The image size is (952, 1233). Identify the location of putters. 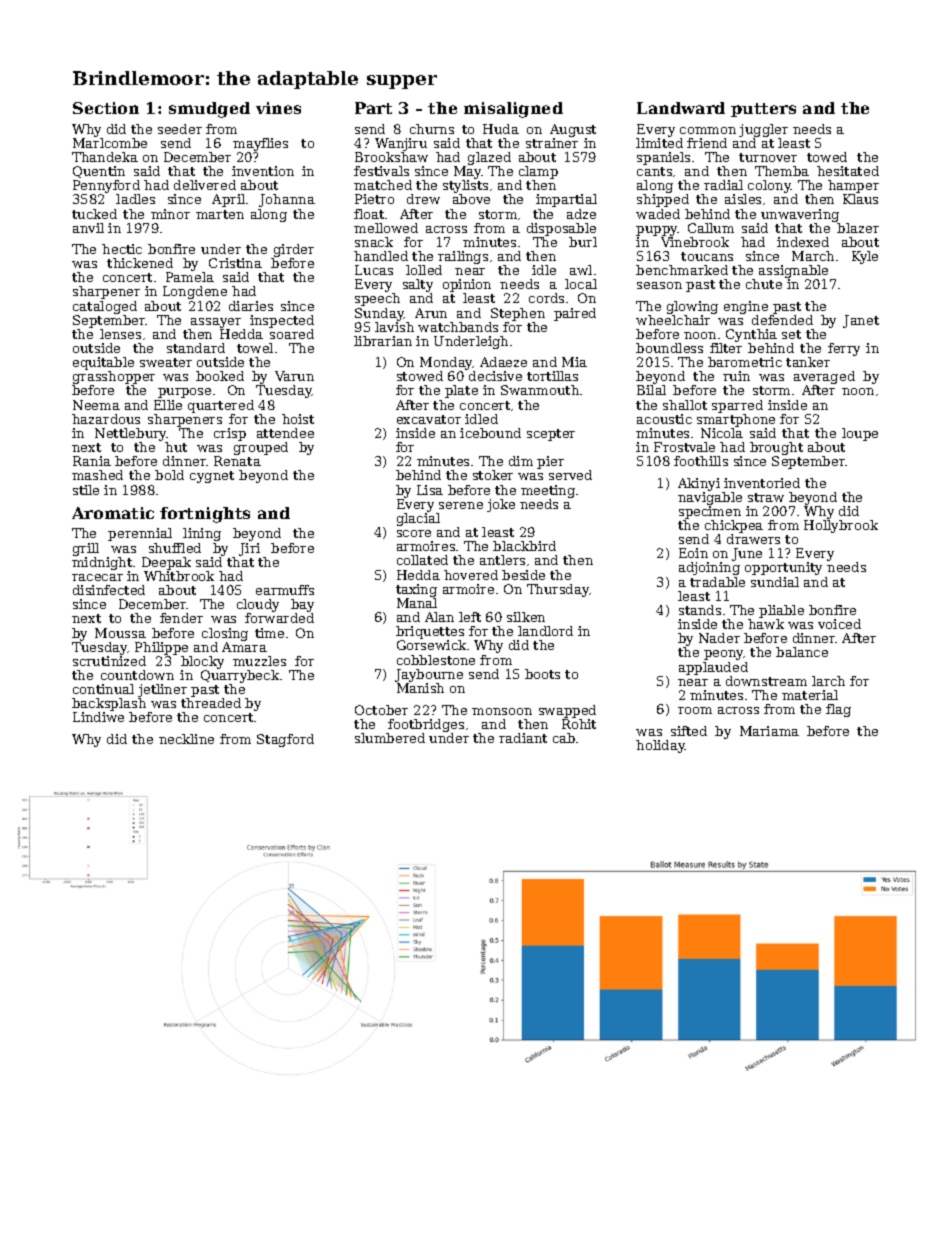
(763, 110).
